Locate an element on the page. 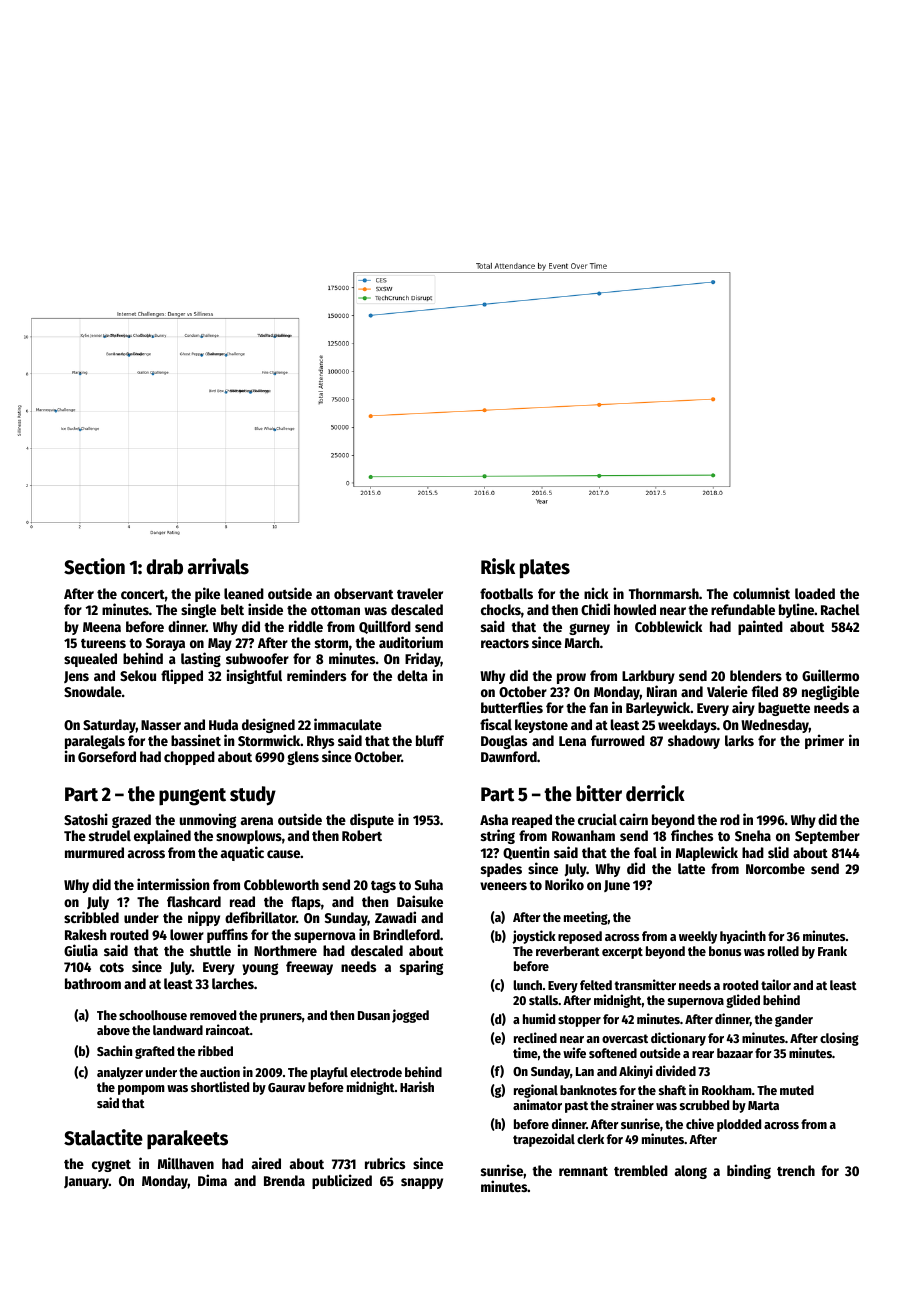  arena is located at coordinates (257, 821).
